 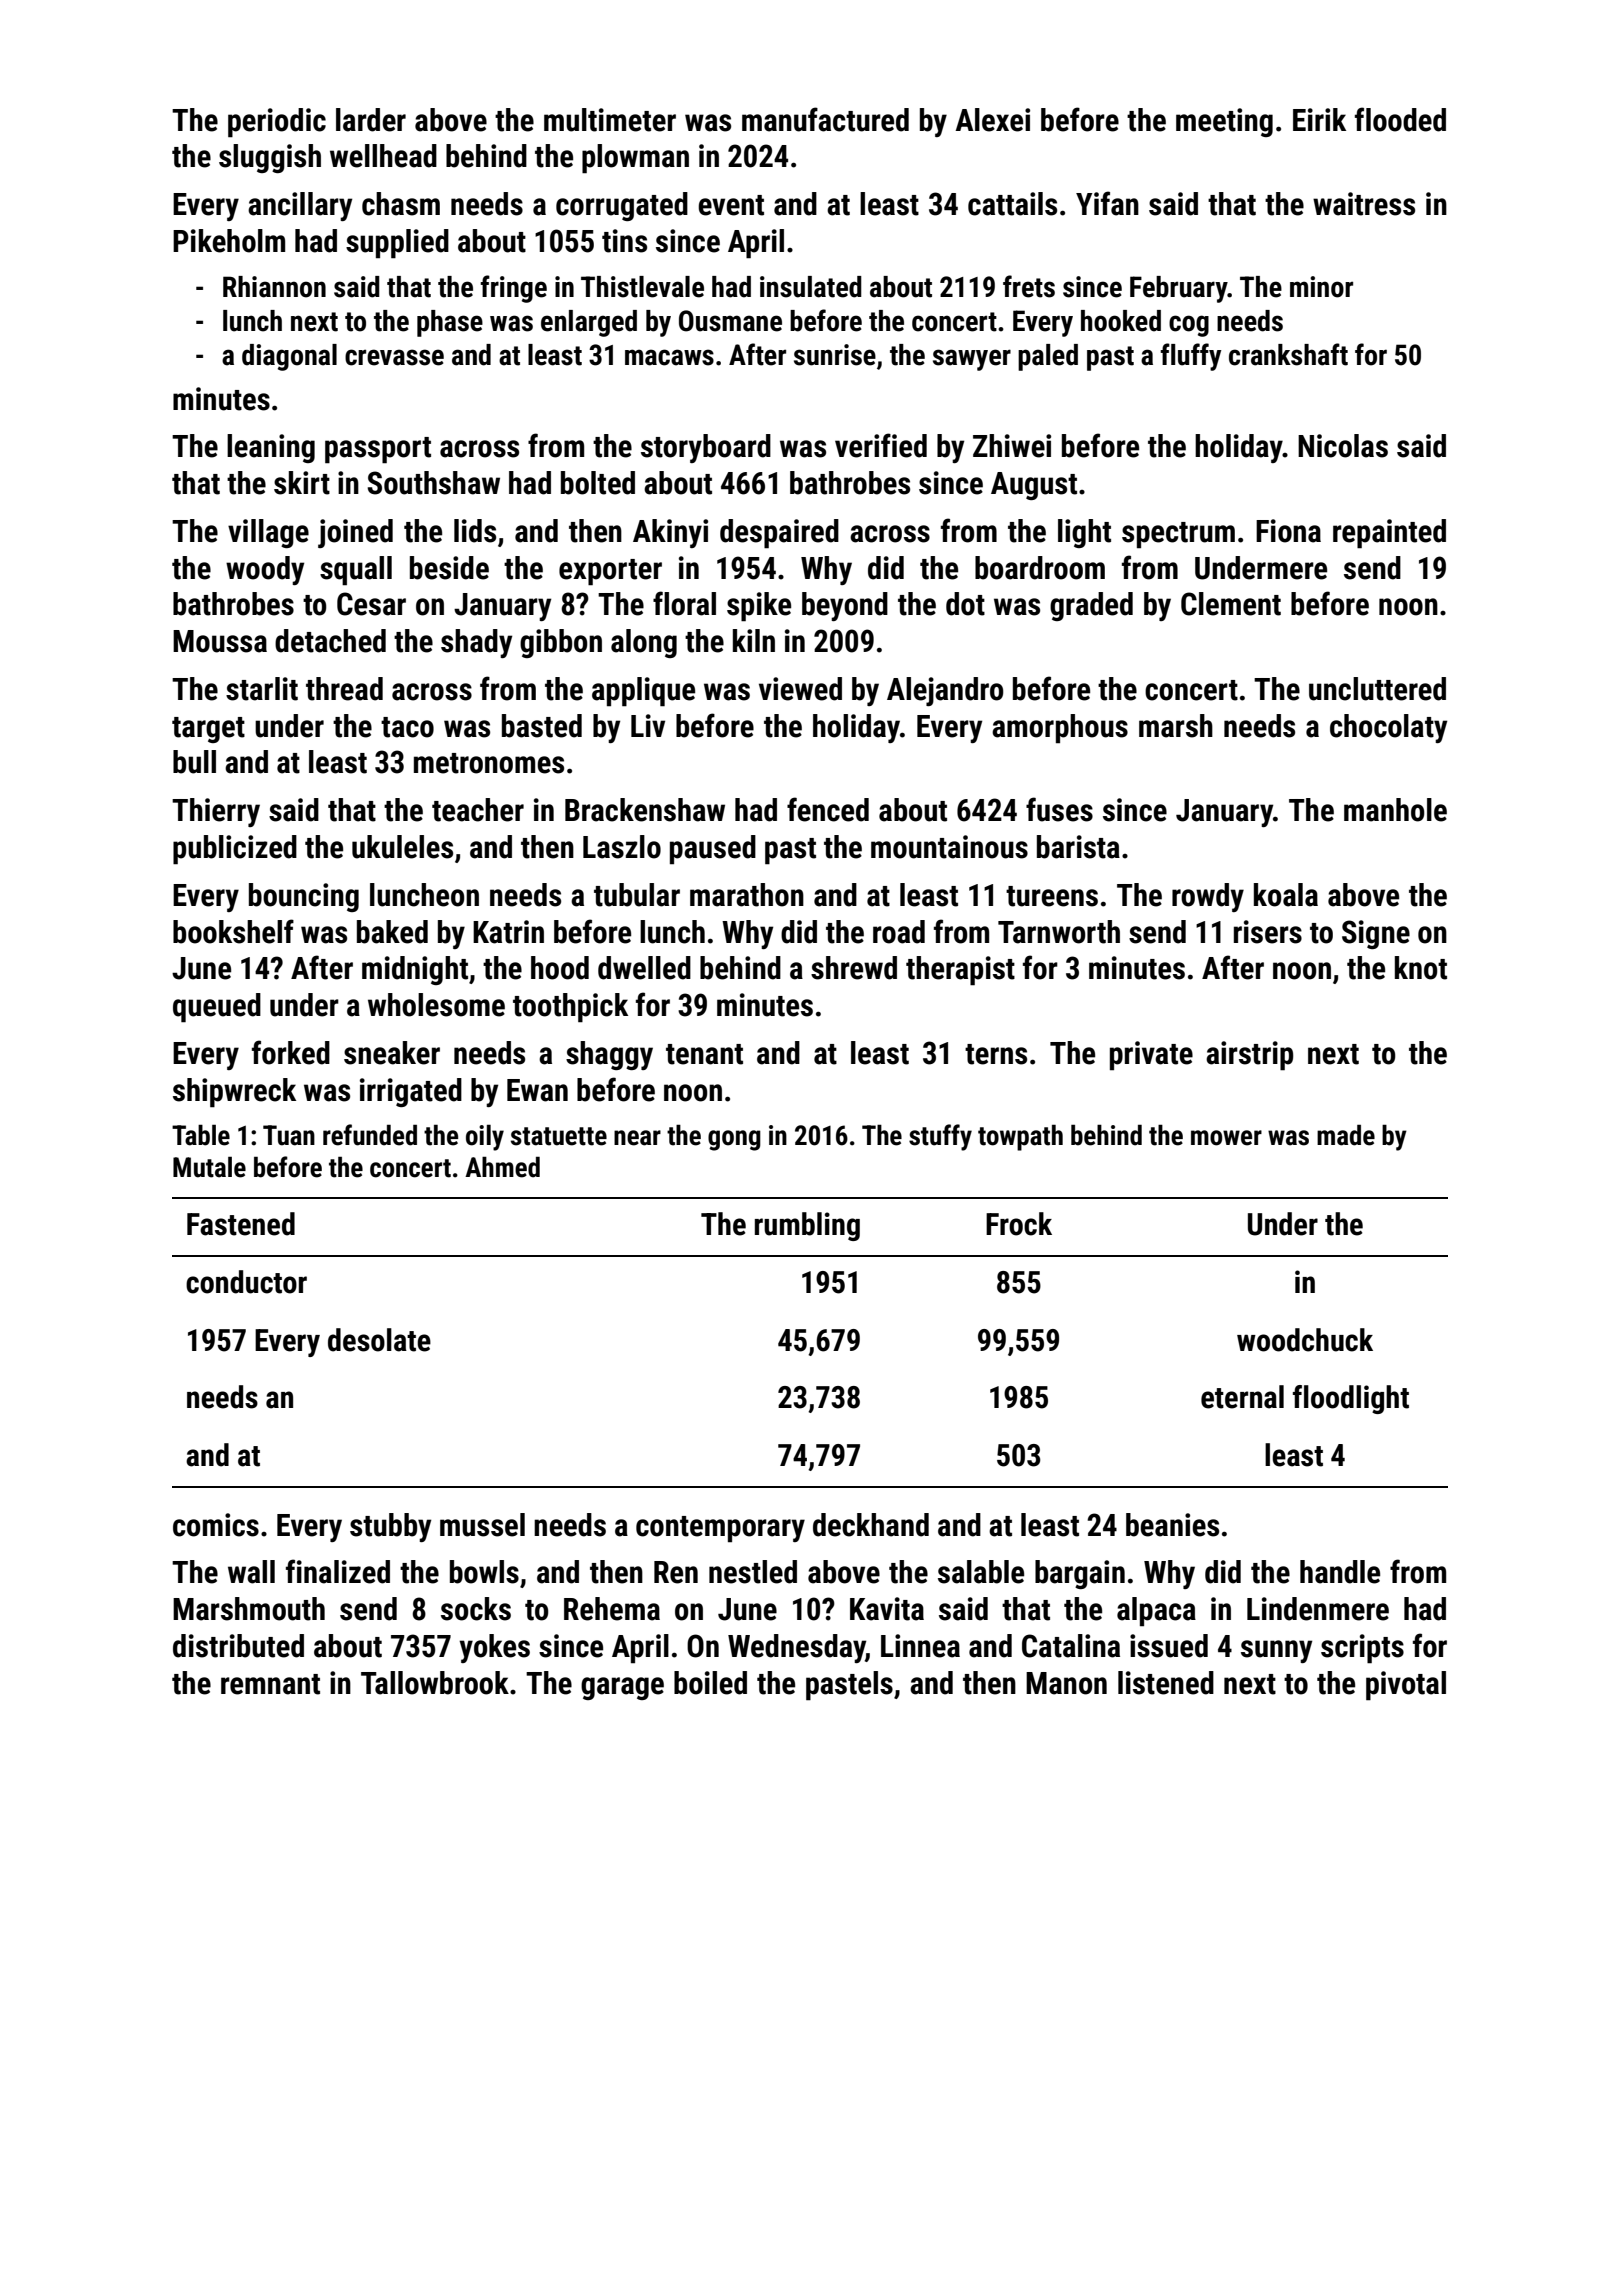 I want to click on dot, so click(x=965, y=604).
